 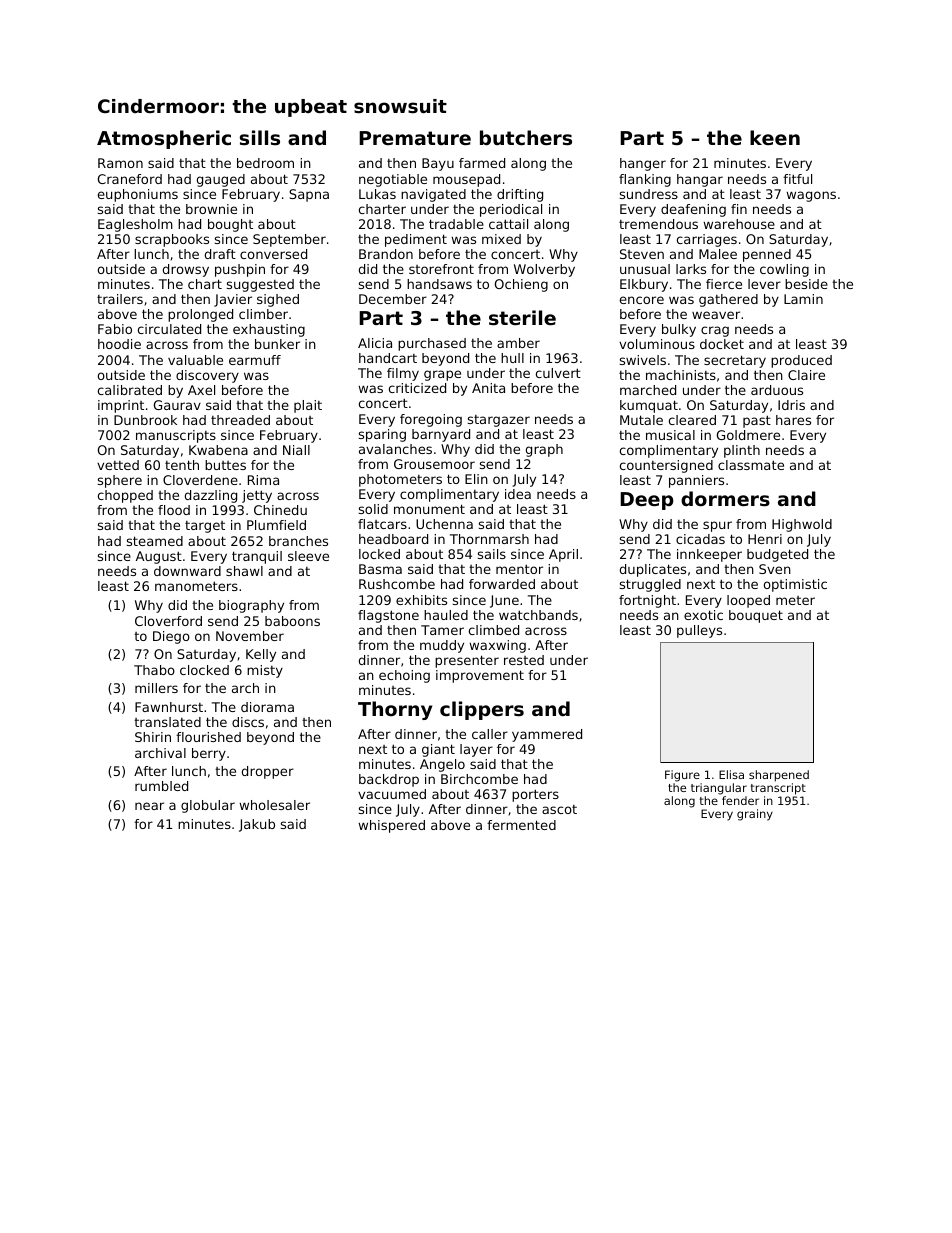 What do you see at coordinates (775, 137) in the screenshot?
I see `keen` at bounding box center [775, 137].
